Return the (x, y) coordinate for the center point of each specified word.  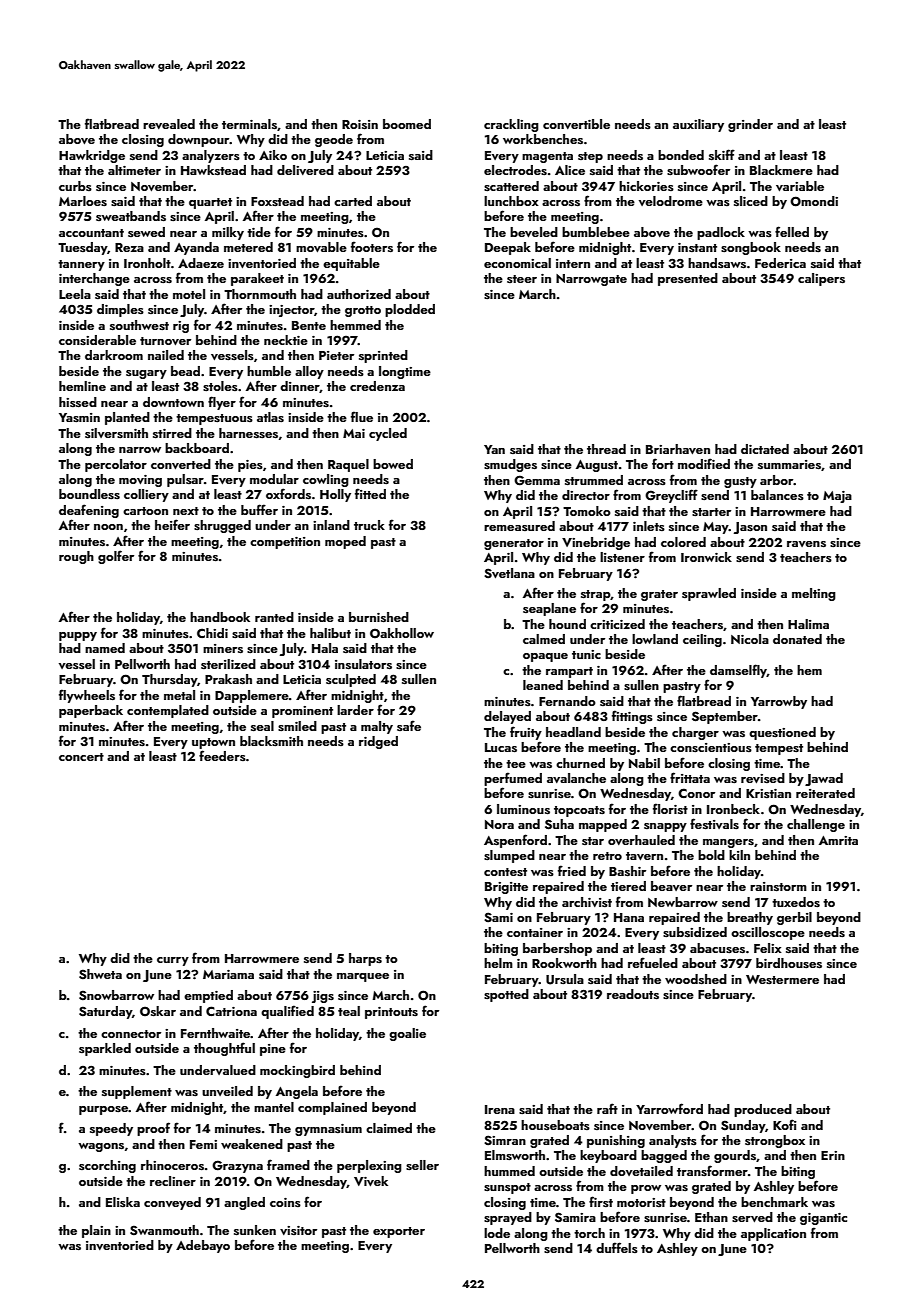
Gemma (537, 480)
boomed (407, 124)
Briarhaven (678, 449)
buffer (259, 509)
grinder (750, 125)
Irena (500, 1109)
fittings (632, 717)
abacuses (717, 948)
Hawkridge (92, 156)
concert (81, 757)
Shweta (100, 974)
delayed (507, 717)
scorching (107, 1166)
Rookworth (564, 963)
